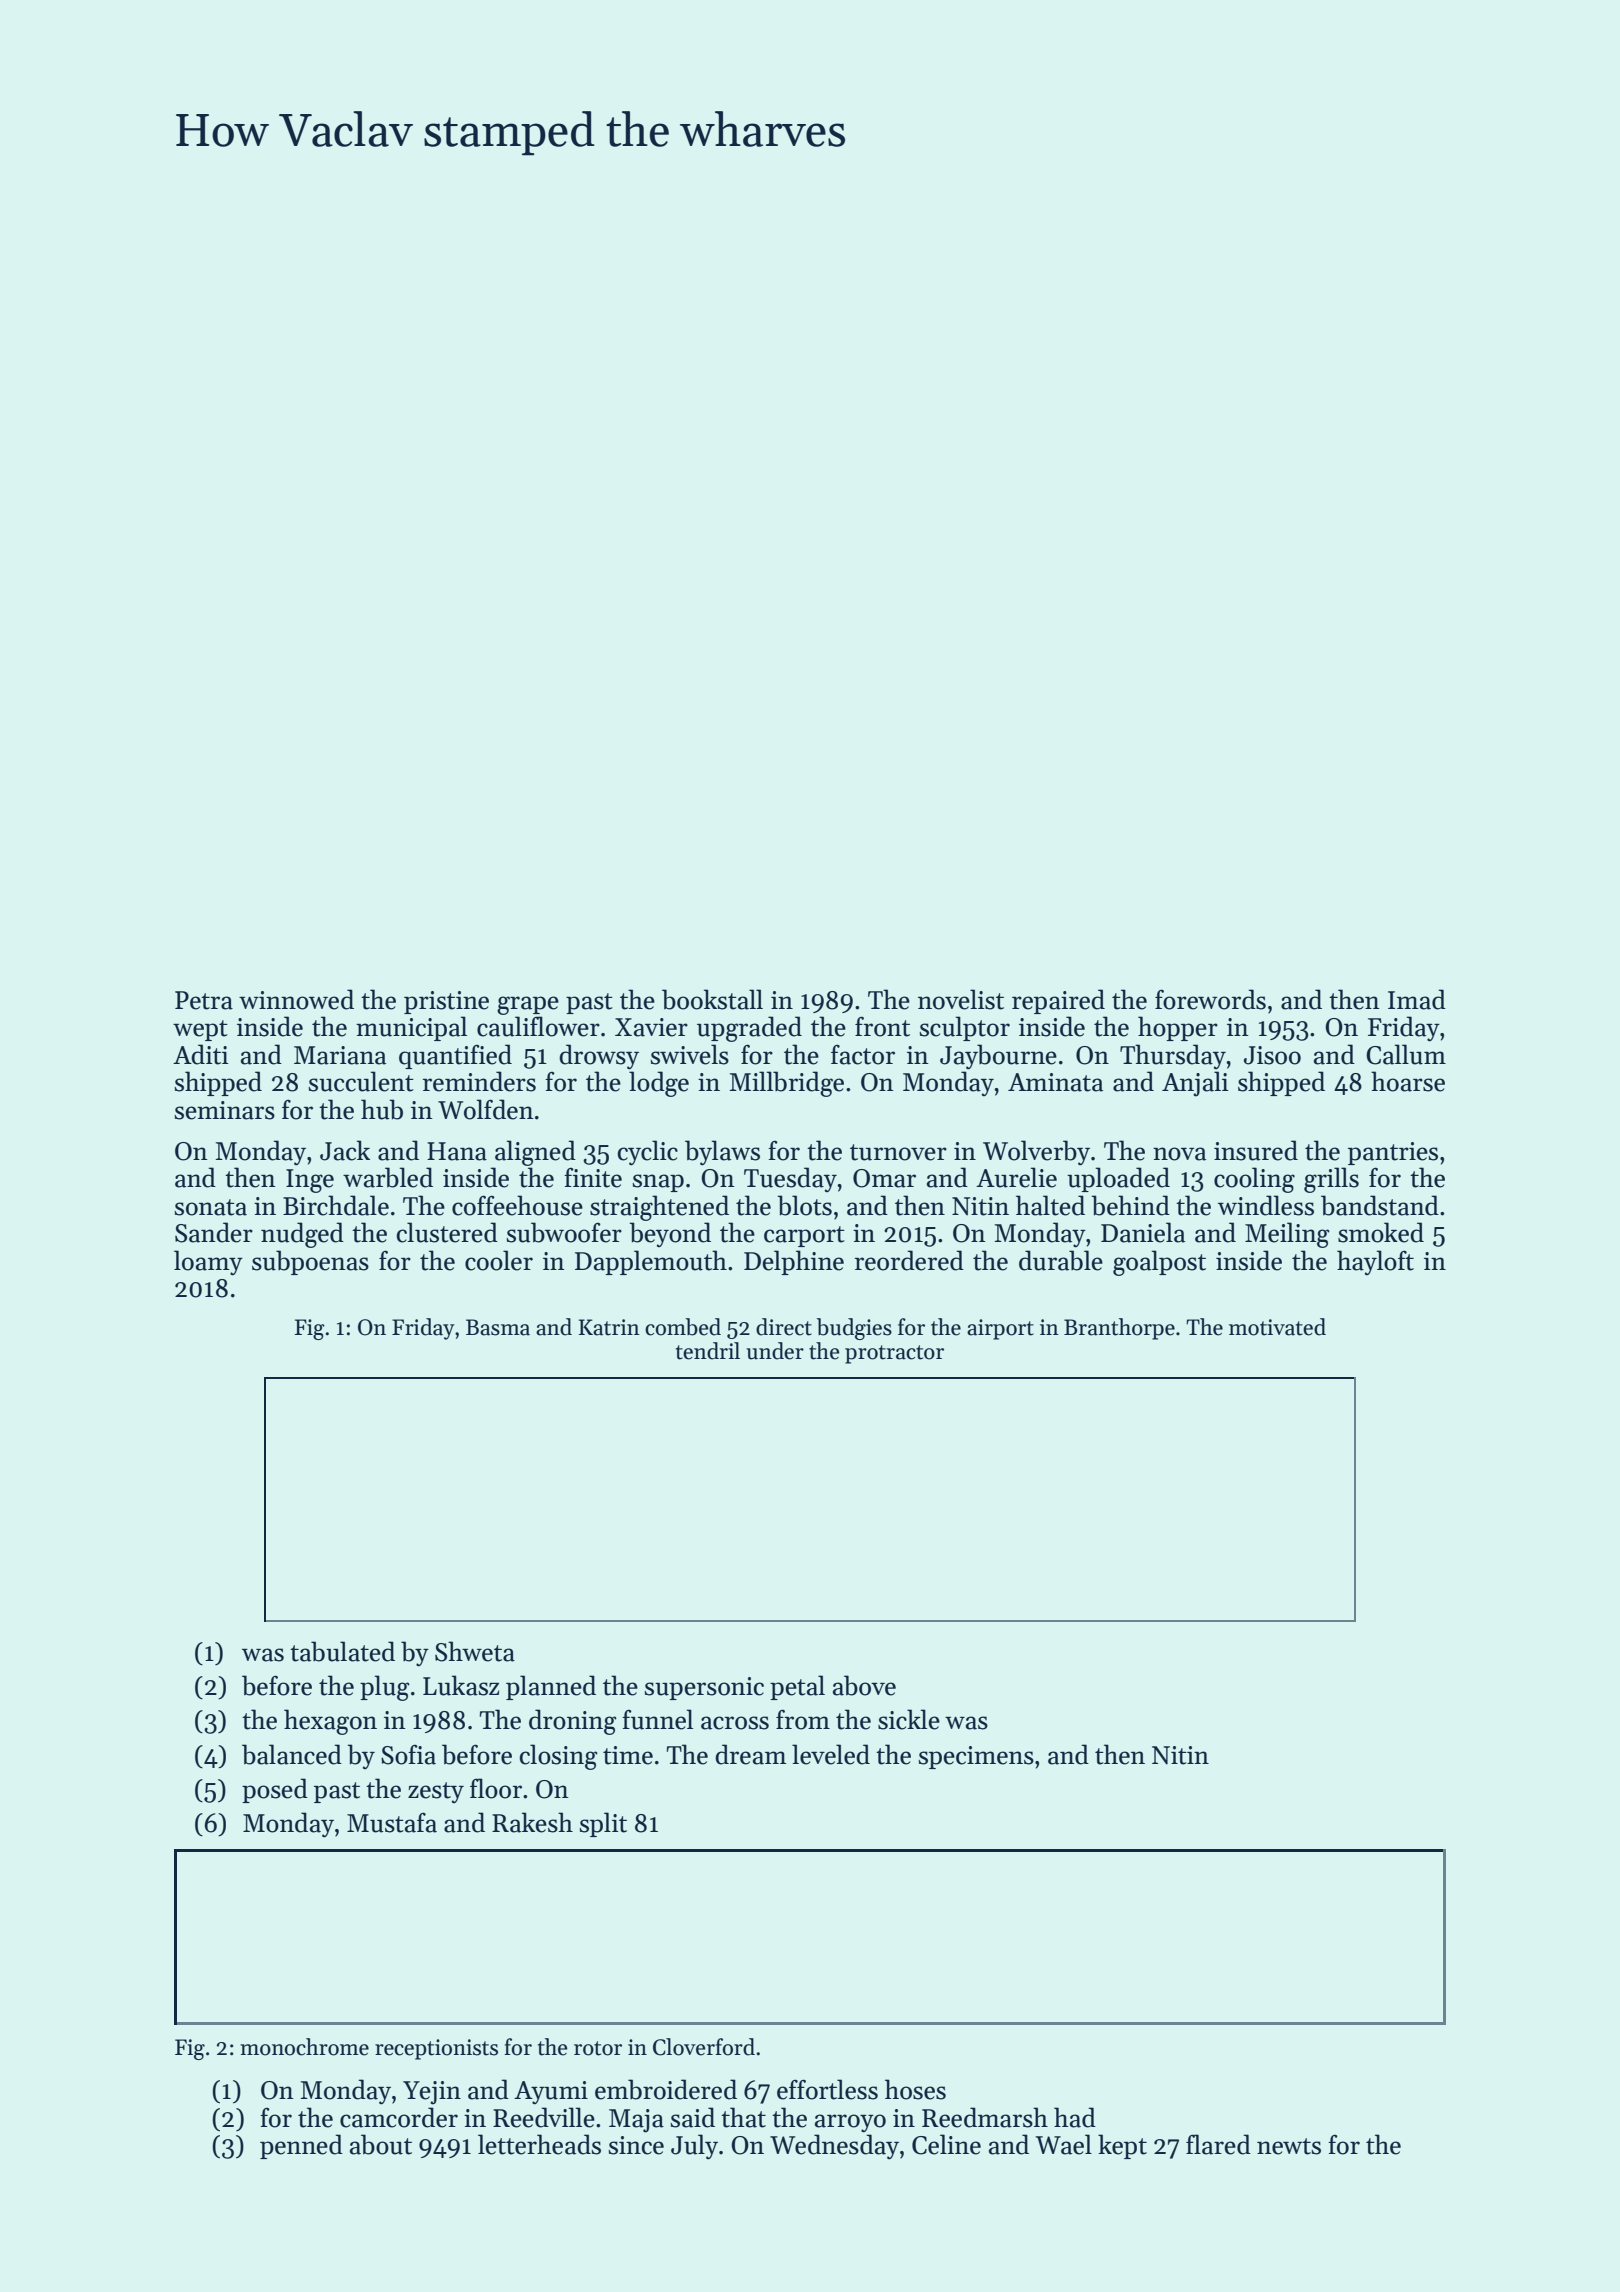 The image size is (1620, 2292). What do you see at coordinates (775, 1351) in the page?
I see `under` at bounding box center [775, 1351].
